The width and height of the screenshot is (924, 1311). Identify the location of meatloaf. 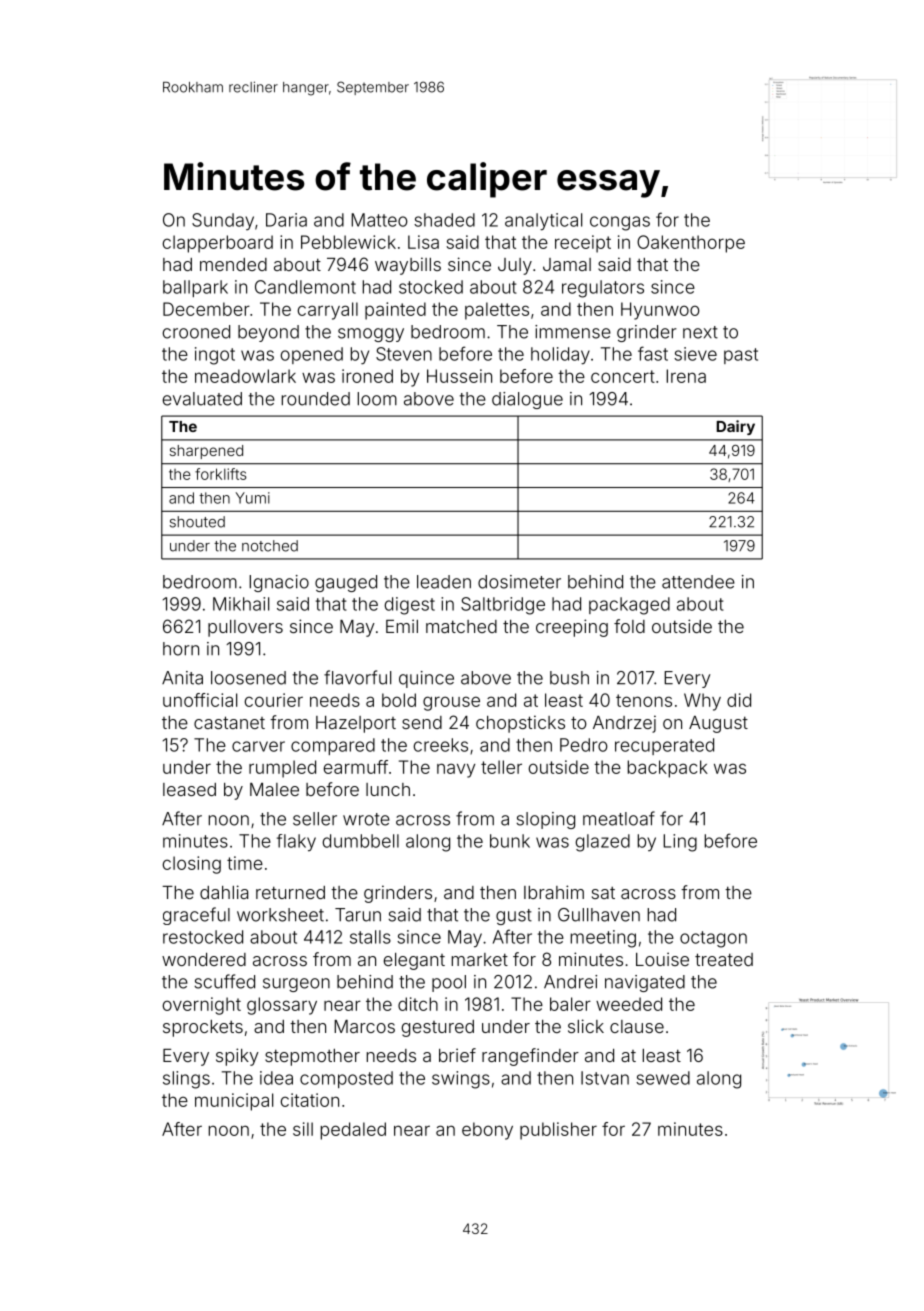
(619, 818).
